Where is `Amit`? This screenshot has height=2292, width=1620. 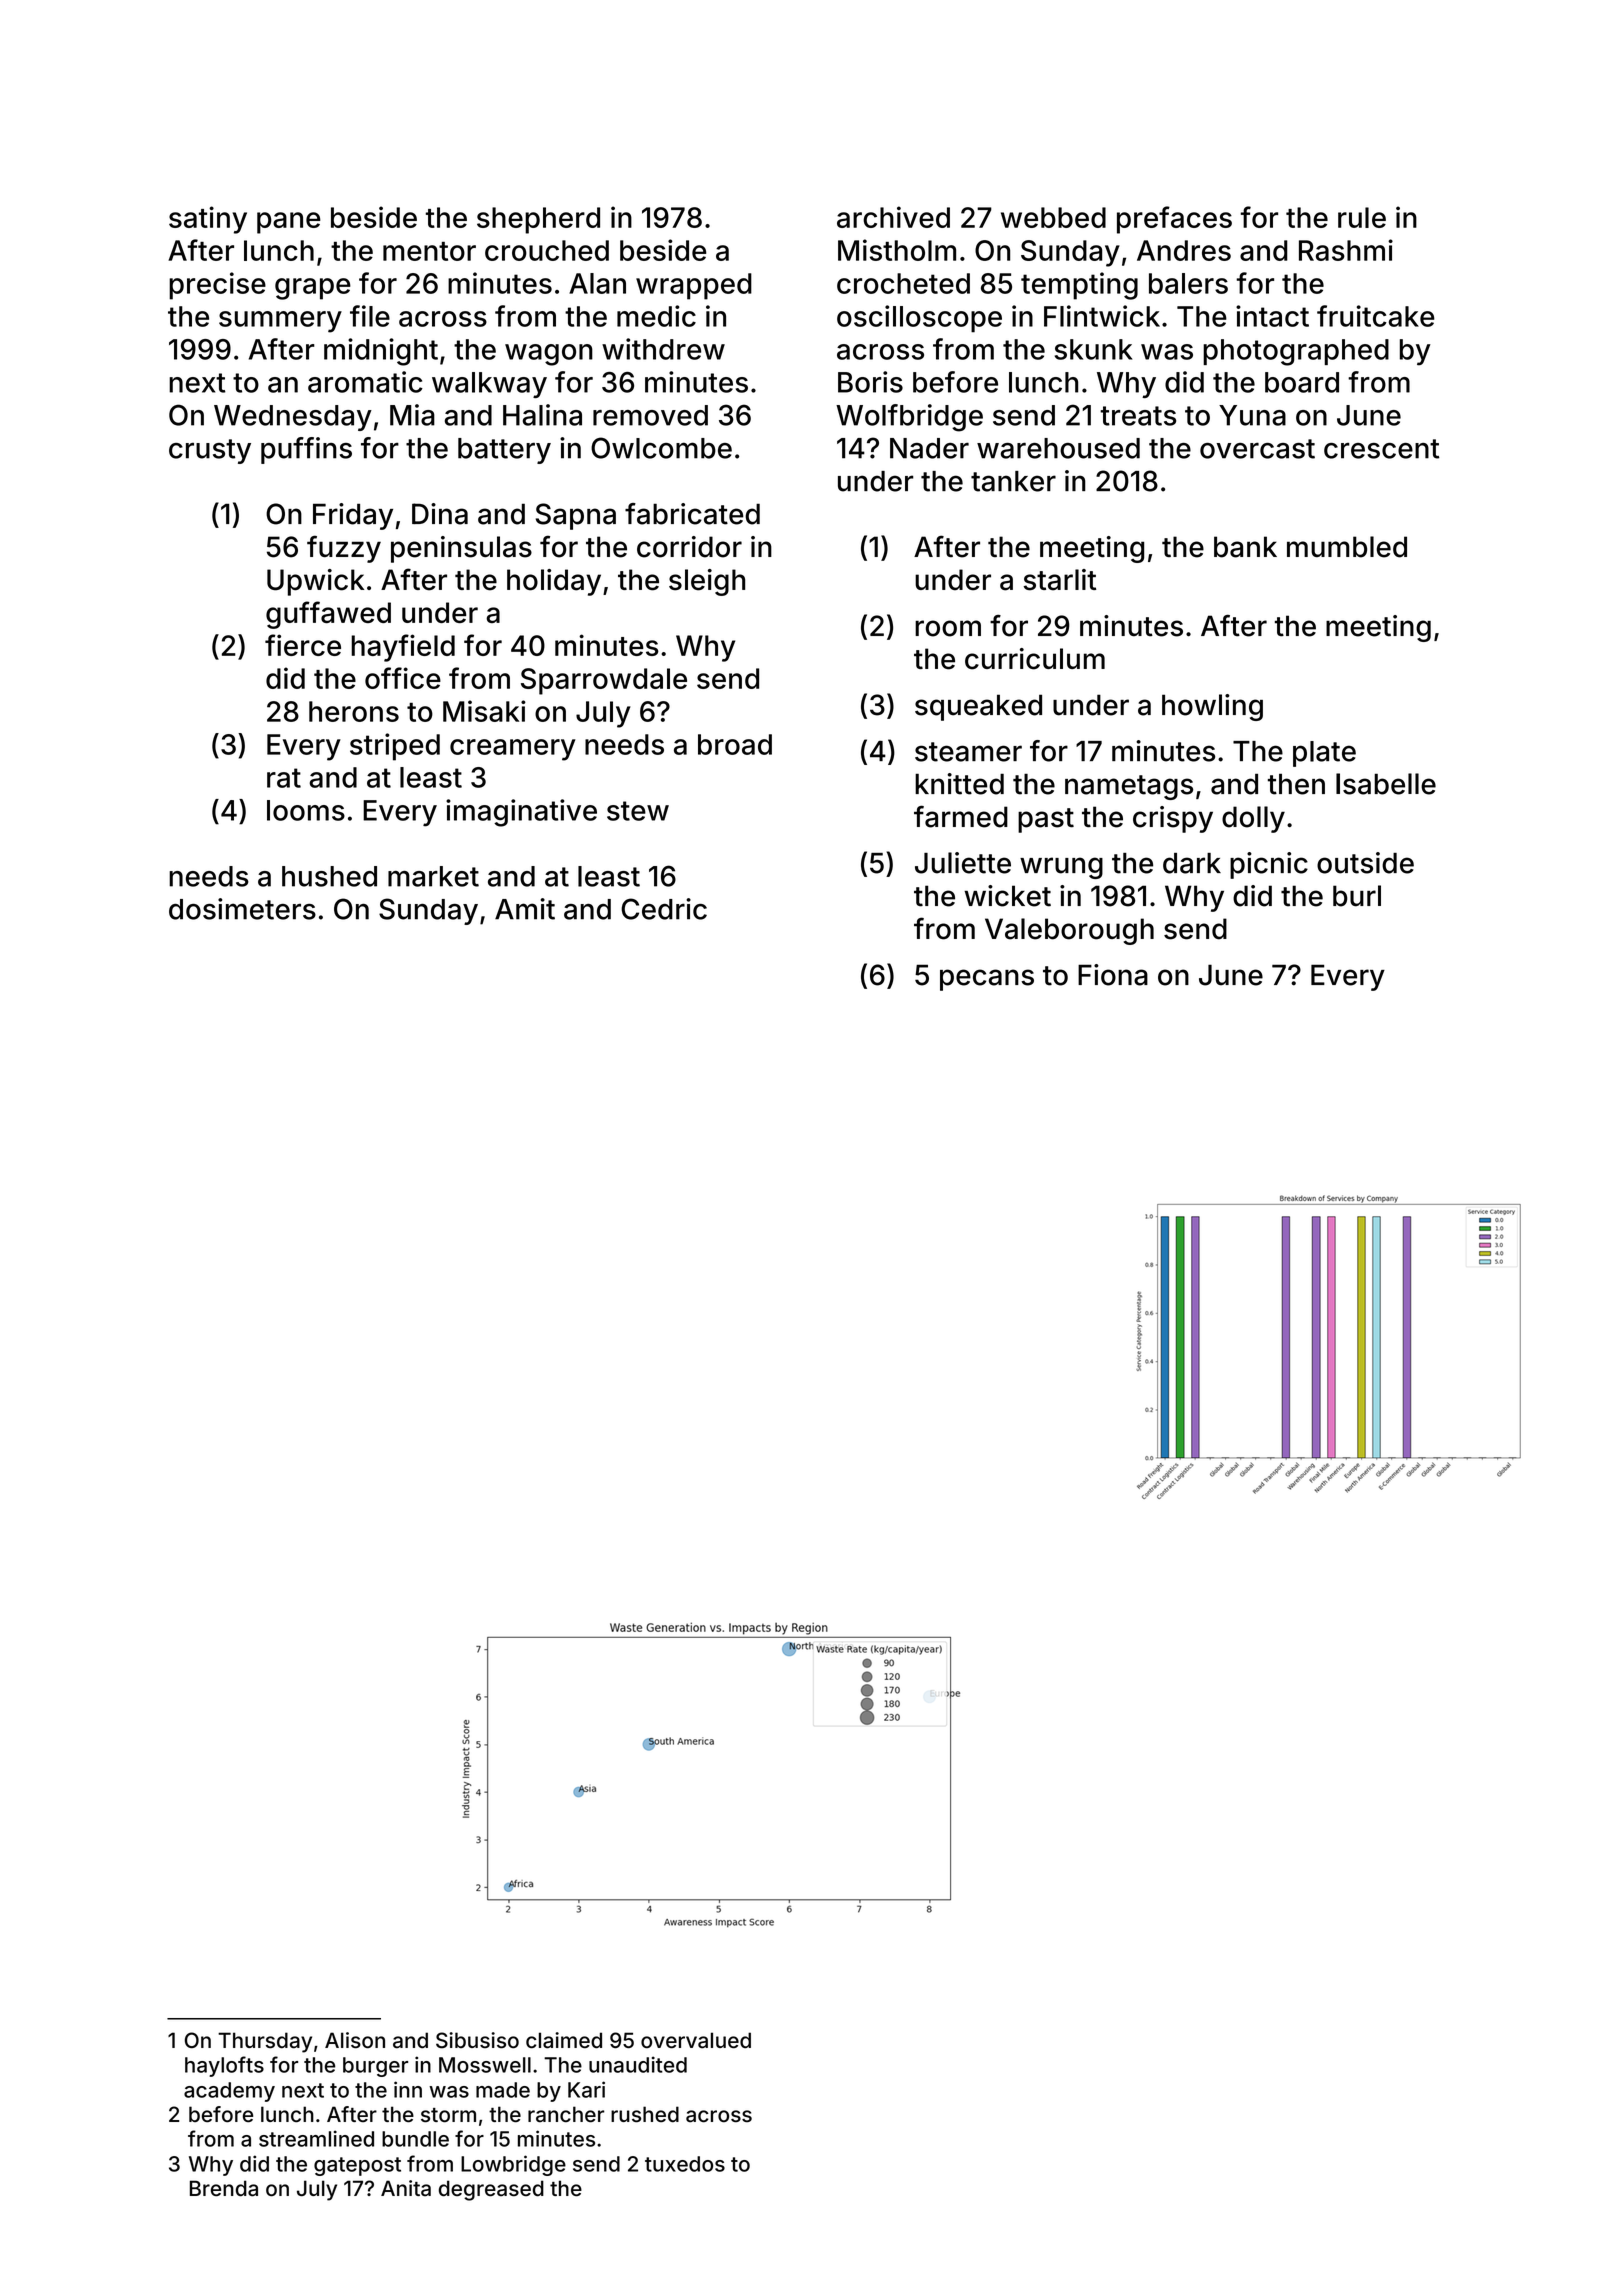 Amit is located at coordinates (525, 909).
